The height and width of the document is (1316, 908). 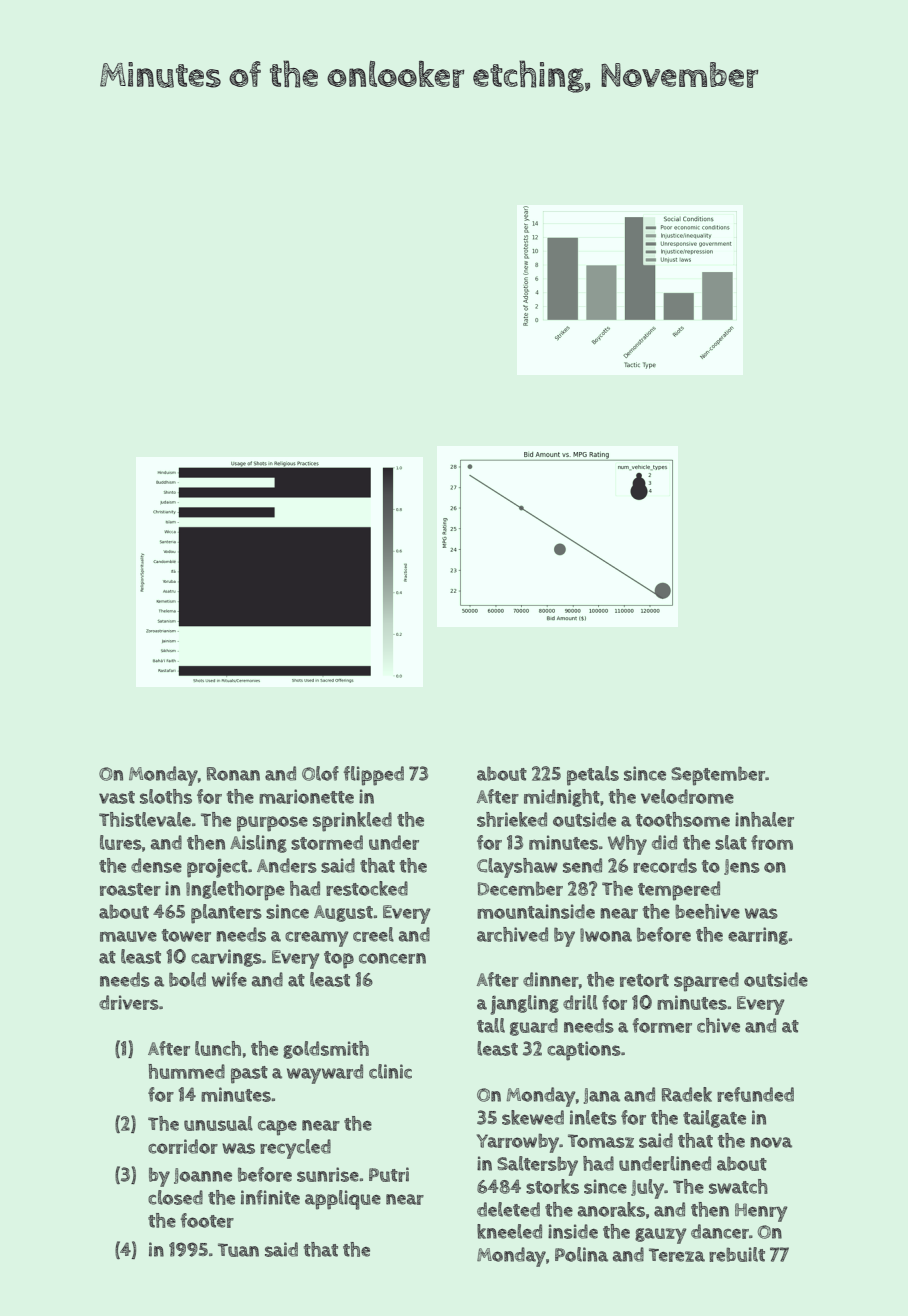 What do you see at coordinates (687, 796) in the document?
I see `velodrome` at bounding box center [687, 796].
